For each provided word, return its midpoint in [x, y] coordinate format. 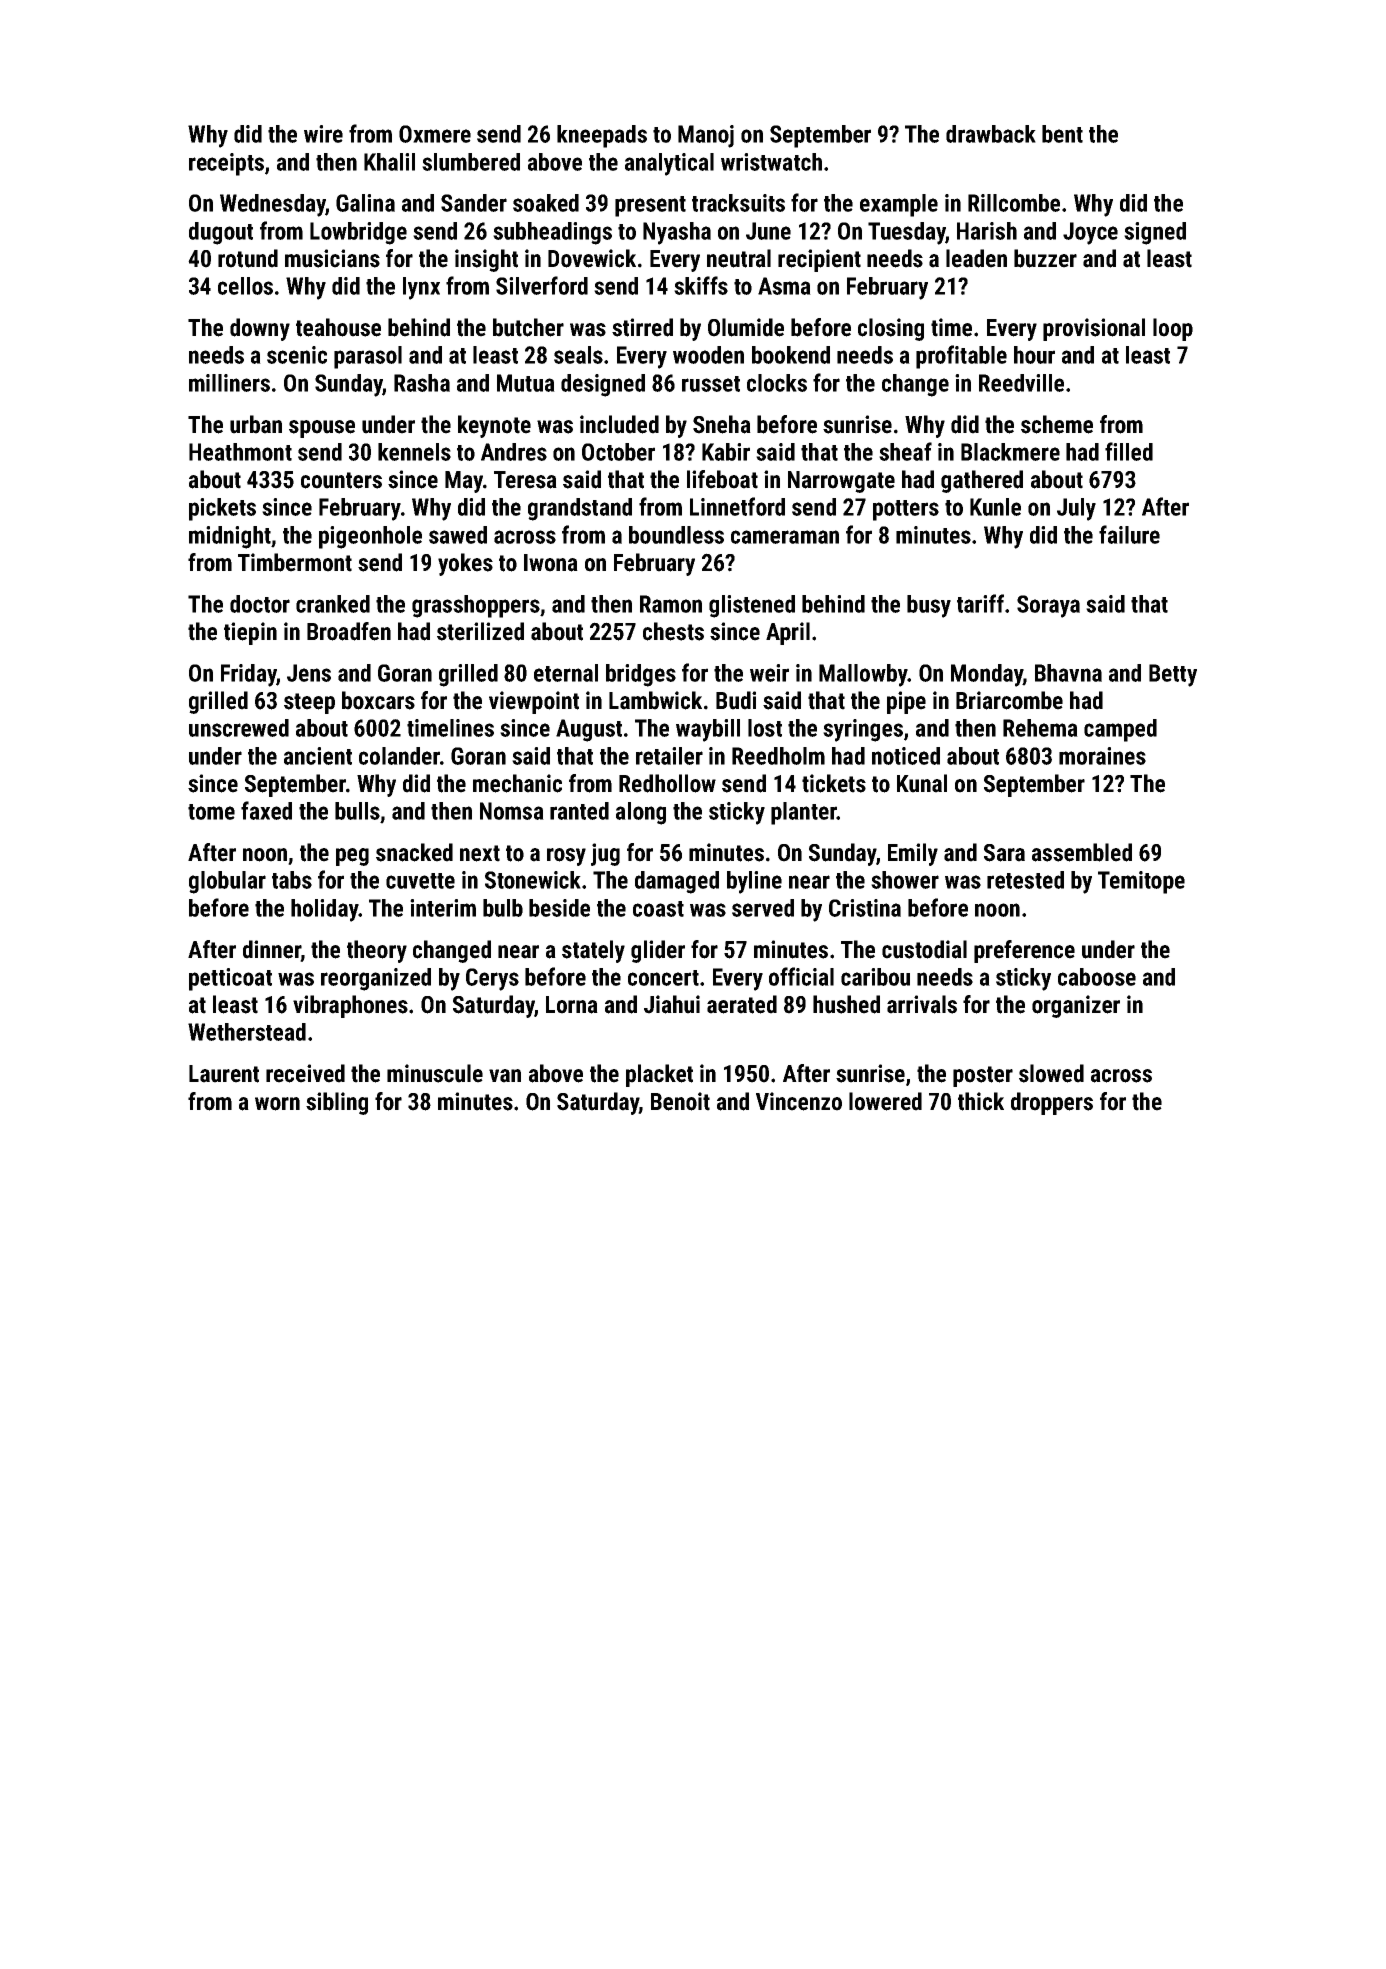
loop [1173, 329]
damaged [677, 882]
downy [260, 329]
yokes [465, 564]
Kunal [922, 783]
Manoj [706, 136]
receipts [226, 164]
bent [1062, 134]
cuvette [420, 881]
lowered [885, 1101]
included [619, 424]
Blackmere [1010, 452]
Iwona [551, 563]
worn [277, 1104]
